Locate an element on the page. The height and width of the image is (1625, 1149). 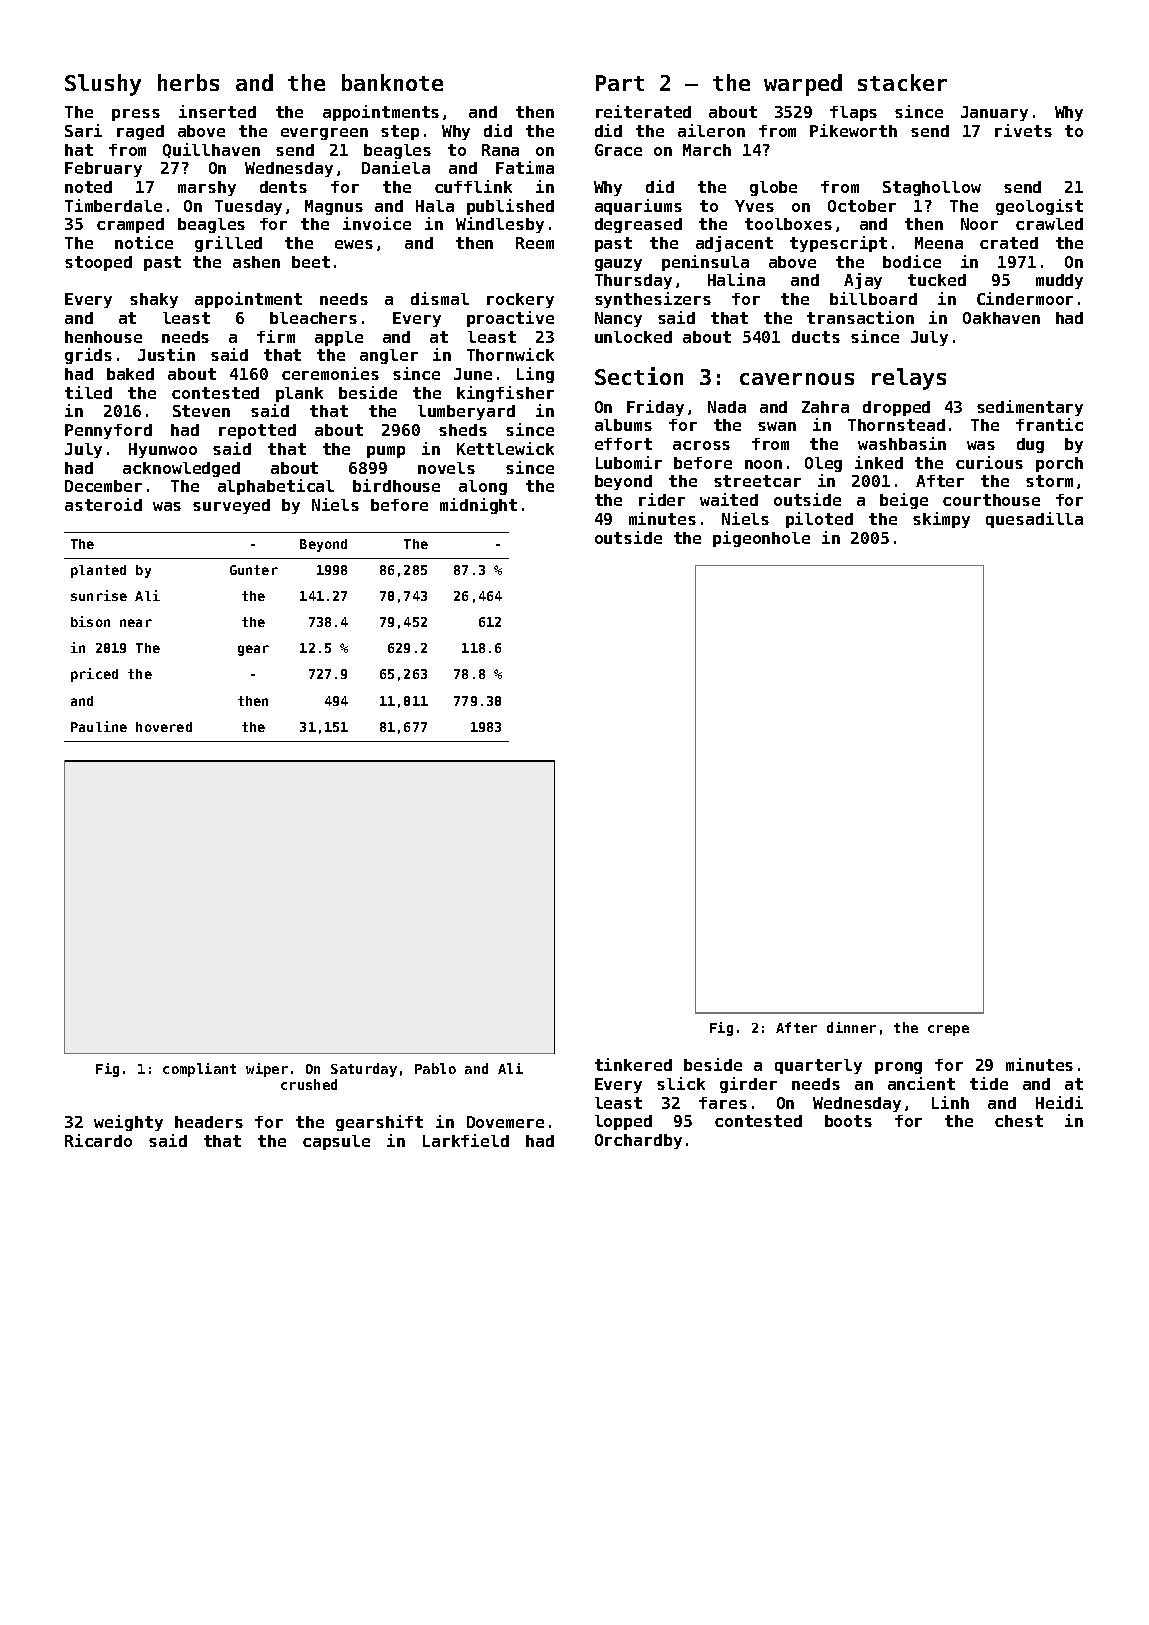
Timberdale is located at coordinates (113, 205).
